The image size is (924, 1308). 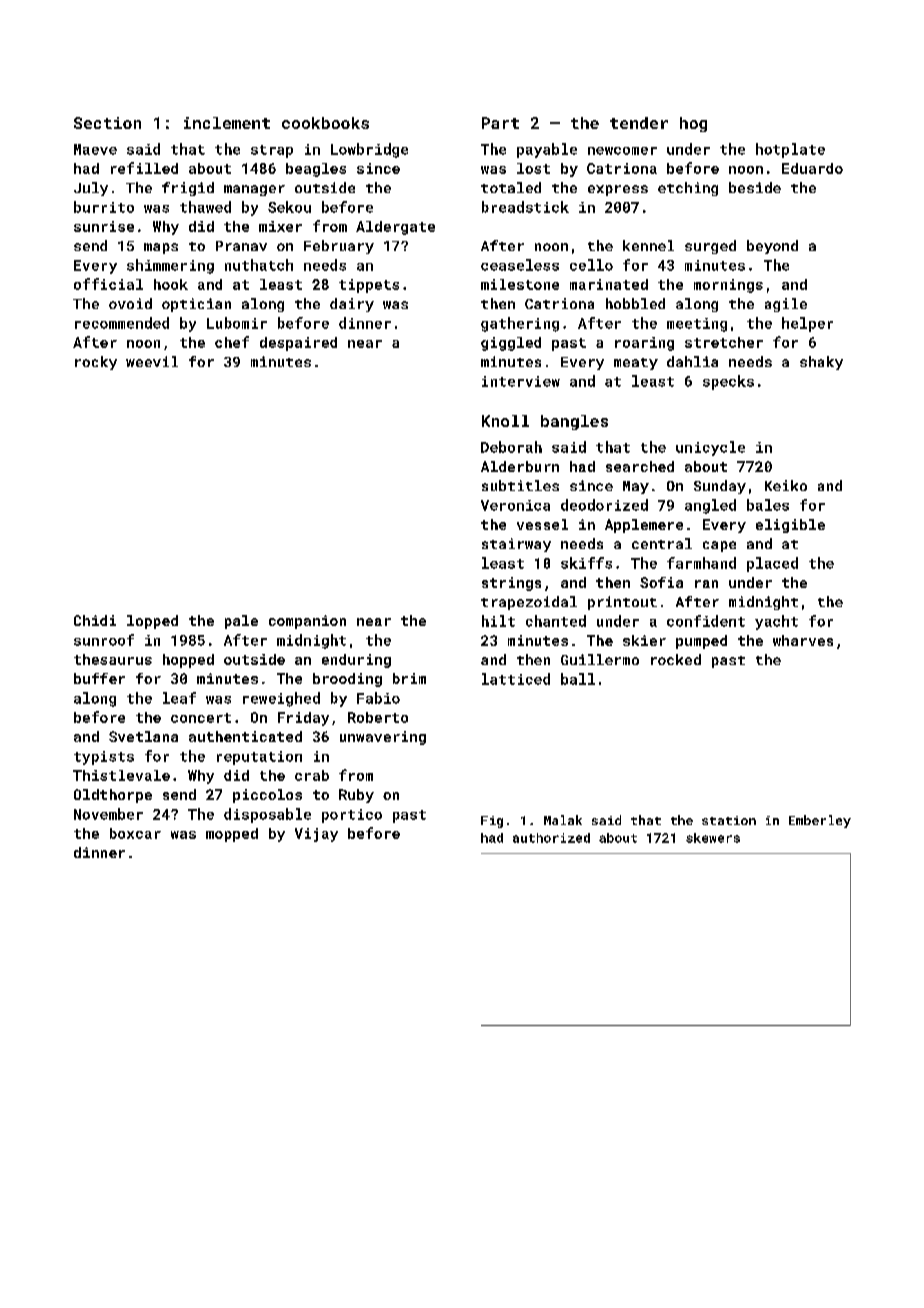 I want to click on Part, so click(x=500, y=123).
